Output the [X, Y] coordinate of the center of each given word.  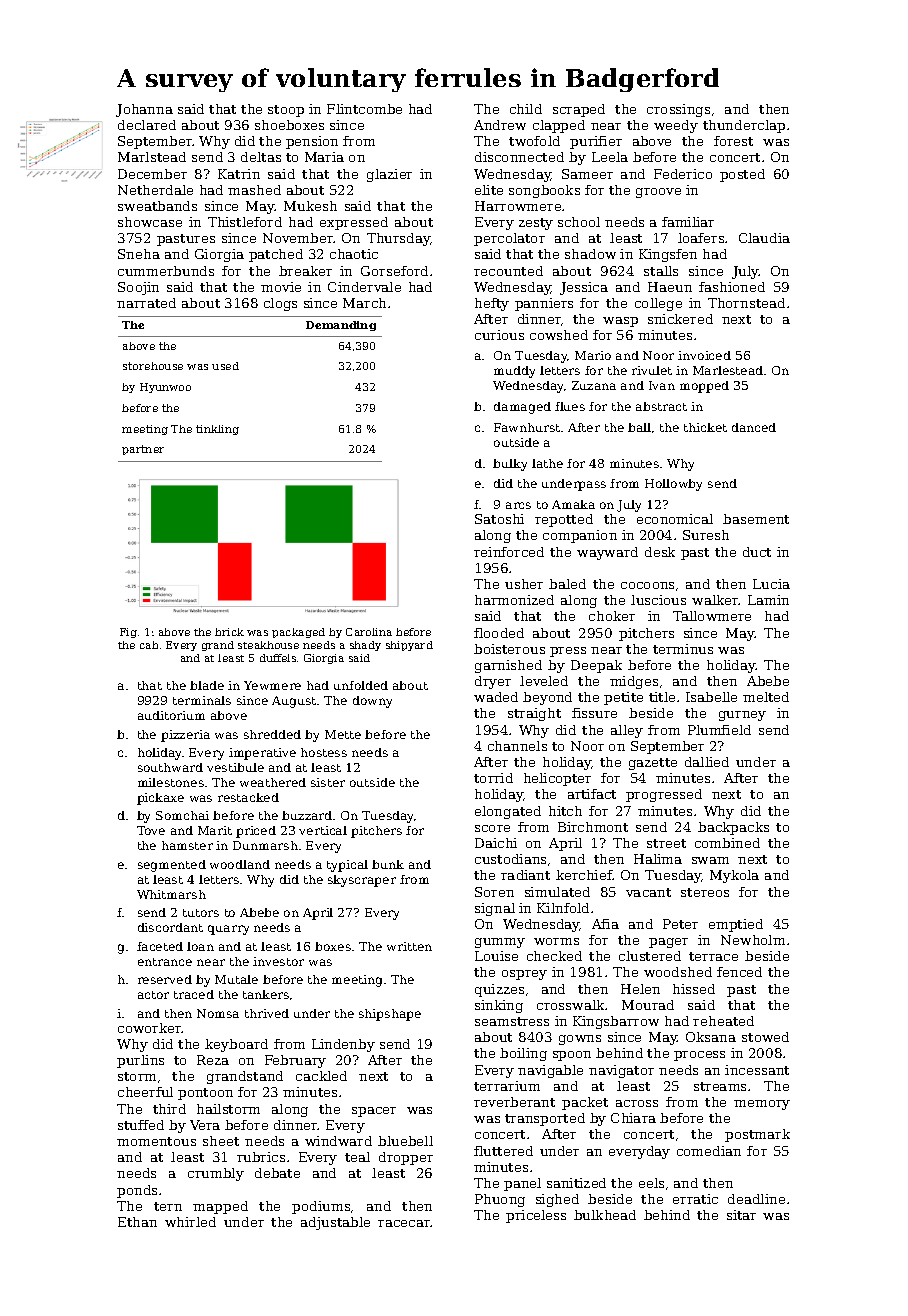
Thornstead [746, 303]
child [526, 109]
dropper [406, 1158]
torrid [493, 778]
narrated [146, 303]
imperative [262, 754]
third [169, 1109]
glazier [389, 175]
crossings [678, 110]
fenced [739, 972]
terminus [683, 649]
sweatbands [157, 206]
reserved [165, 979]
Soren [494, 892]
